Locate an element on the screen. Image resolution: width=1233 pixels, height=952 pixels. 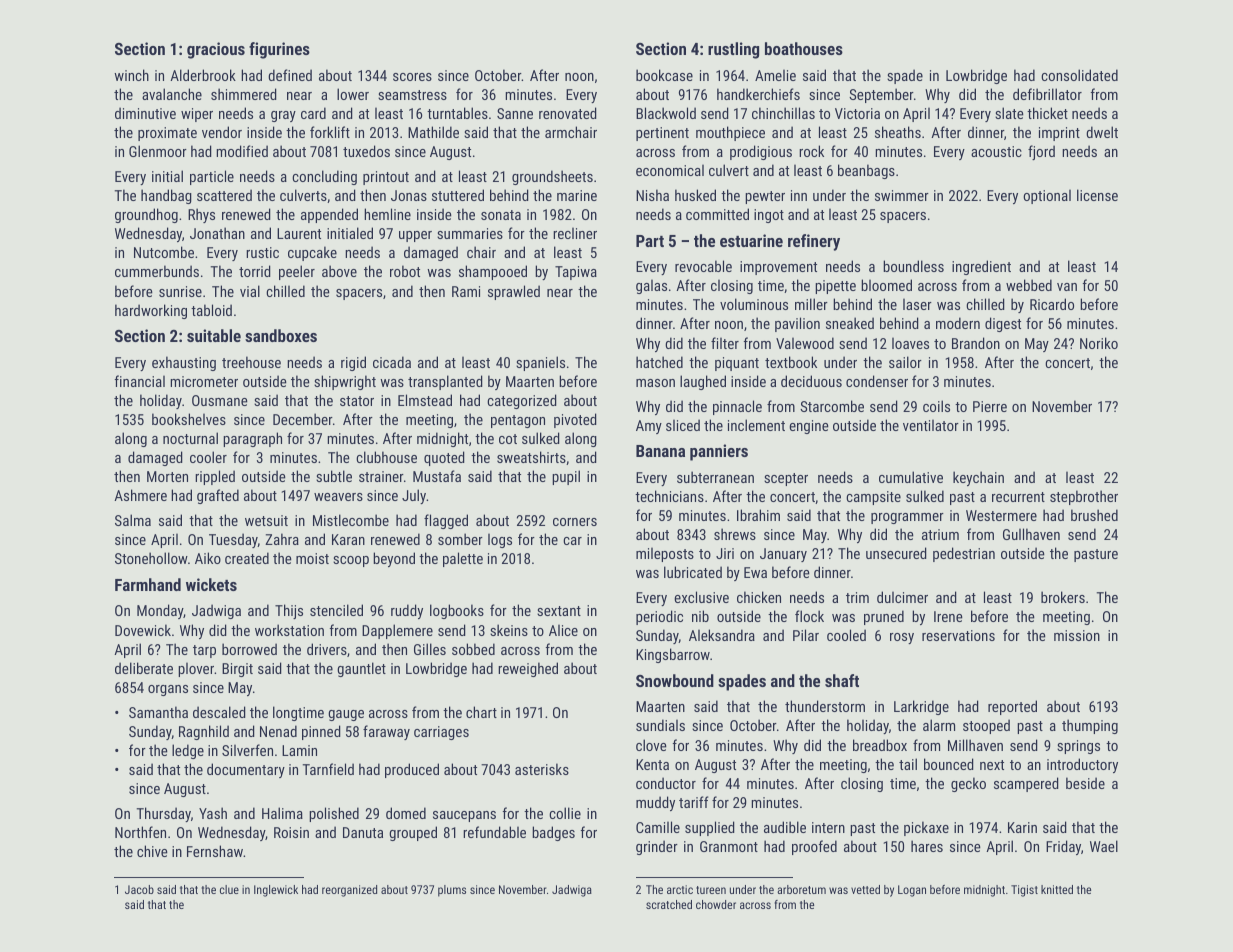
Tigist is located at coordinates (1024, 891).
